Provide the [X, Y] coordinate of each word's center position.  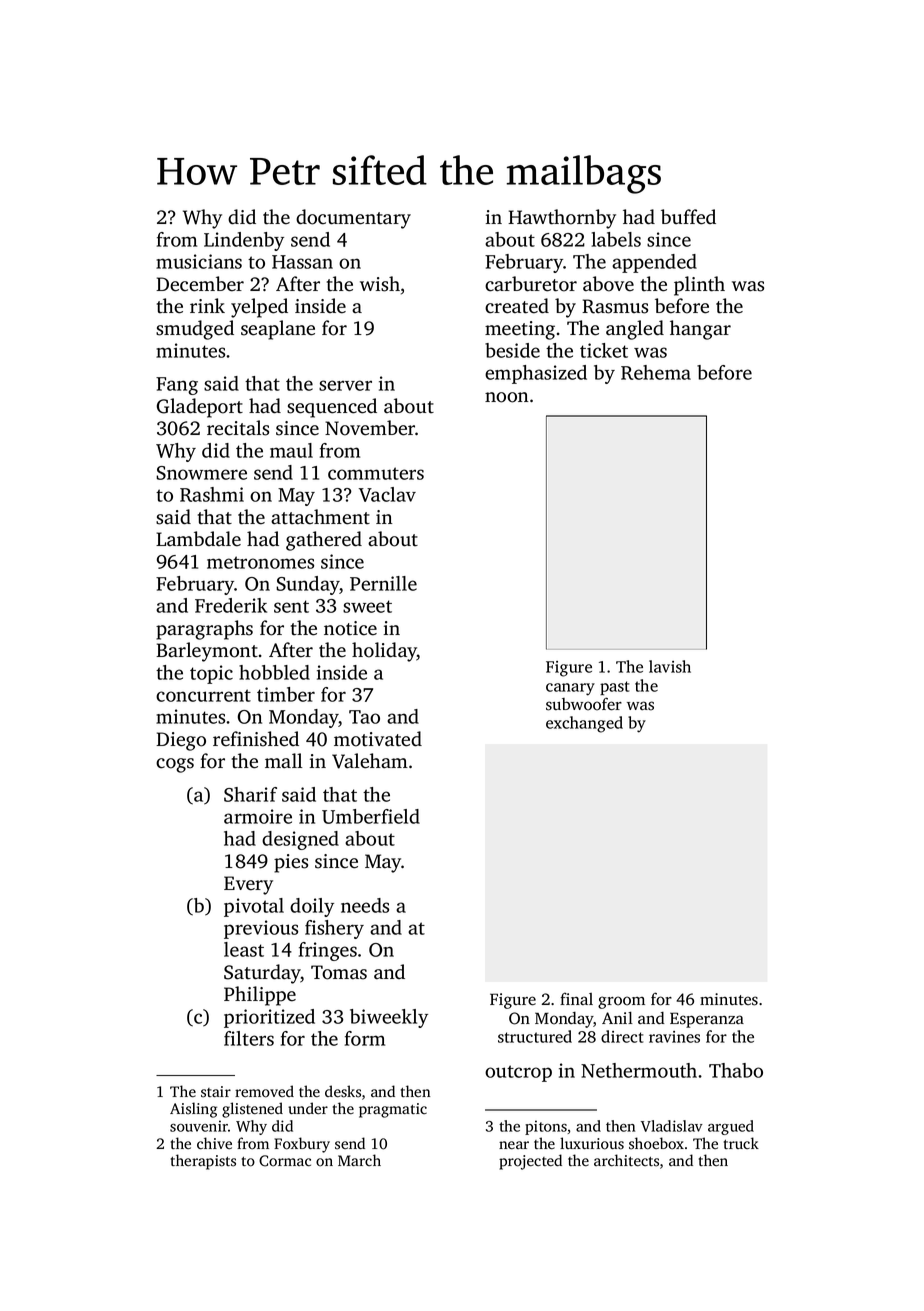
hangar [700, 330]
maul [291, 450]
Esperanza [707, 1020]
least [244, 949]
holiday [384, 652]
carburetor [531, 284]
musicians [199, 261]
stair [216, 1092]
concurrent [203, 695]
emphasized [536, 374]
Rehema [656, 372]
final [576, 998]
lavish [670, 666]
